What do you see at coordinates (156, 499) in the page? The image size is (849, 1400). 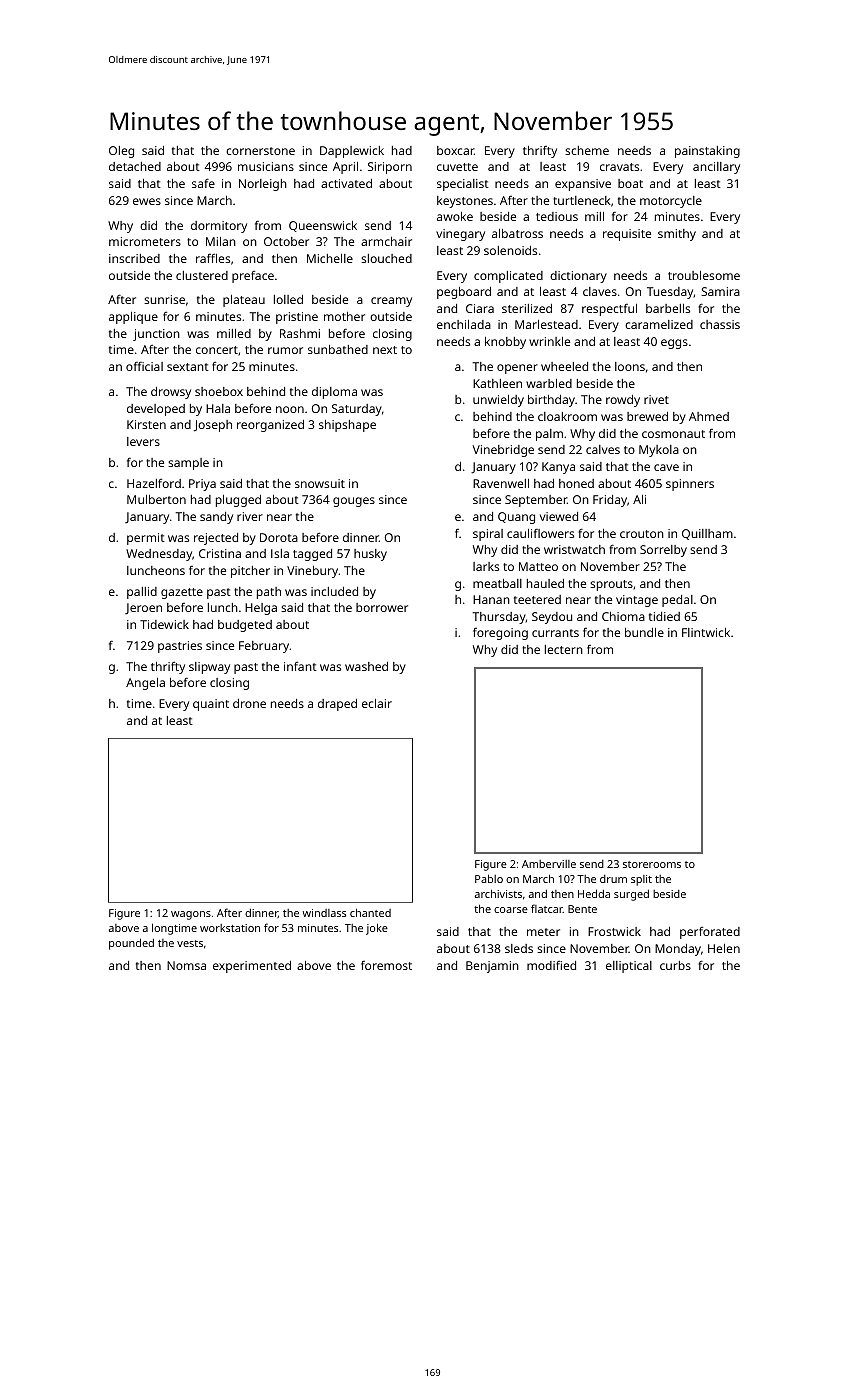 I see `Mulberton` at bounding box center [156, 499].
